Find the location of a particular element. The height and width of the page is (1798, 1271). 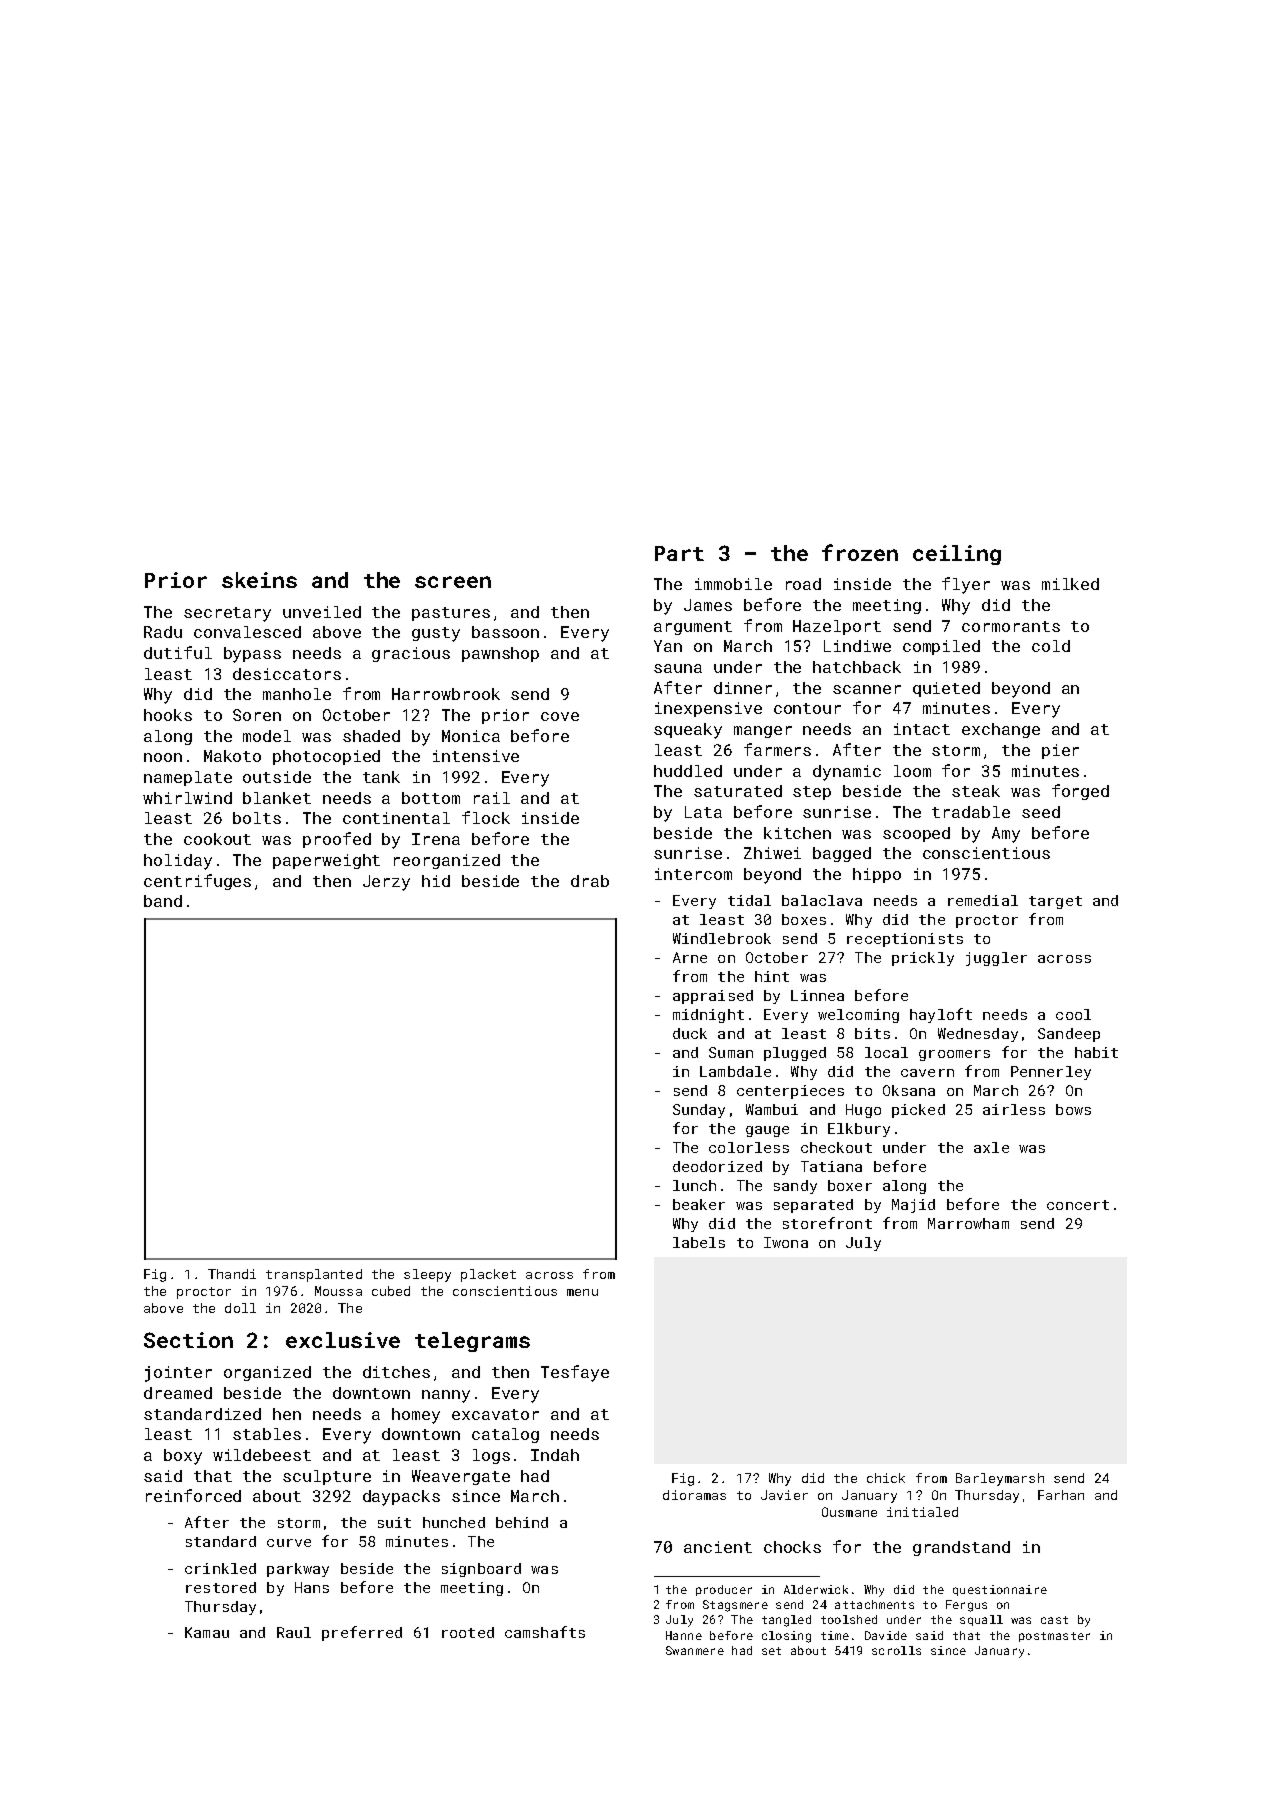

sleepy is located at coordinates (427, 1275).
